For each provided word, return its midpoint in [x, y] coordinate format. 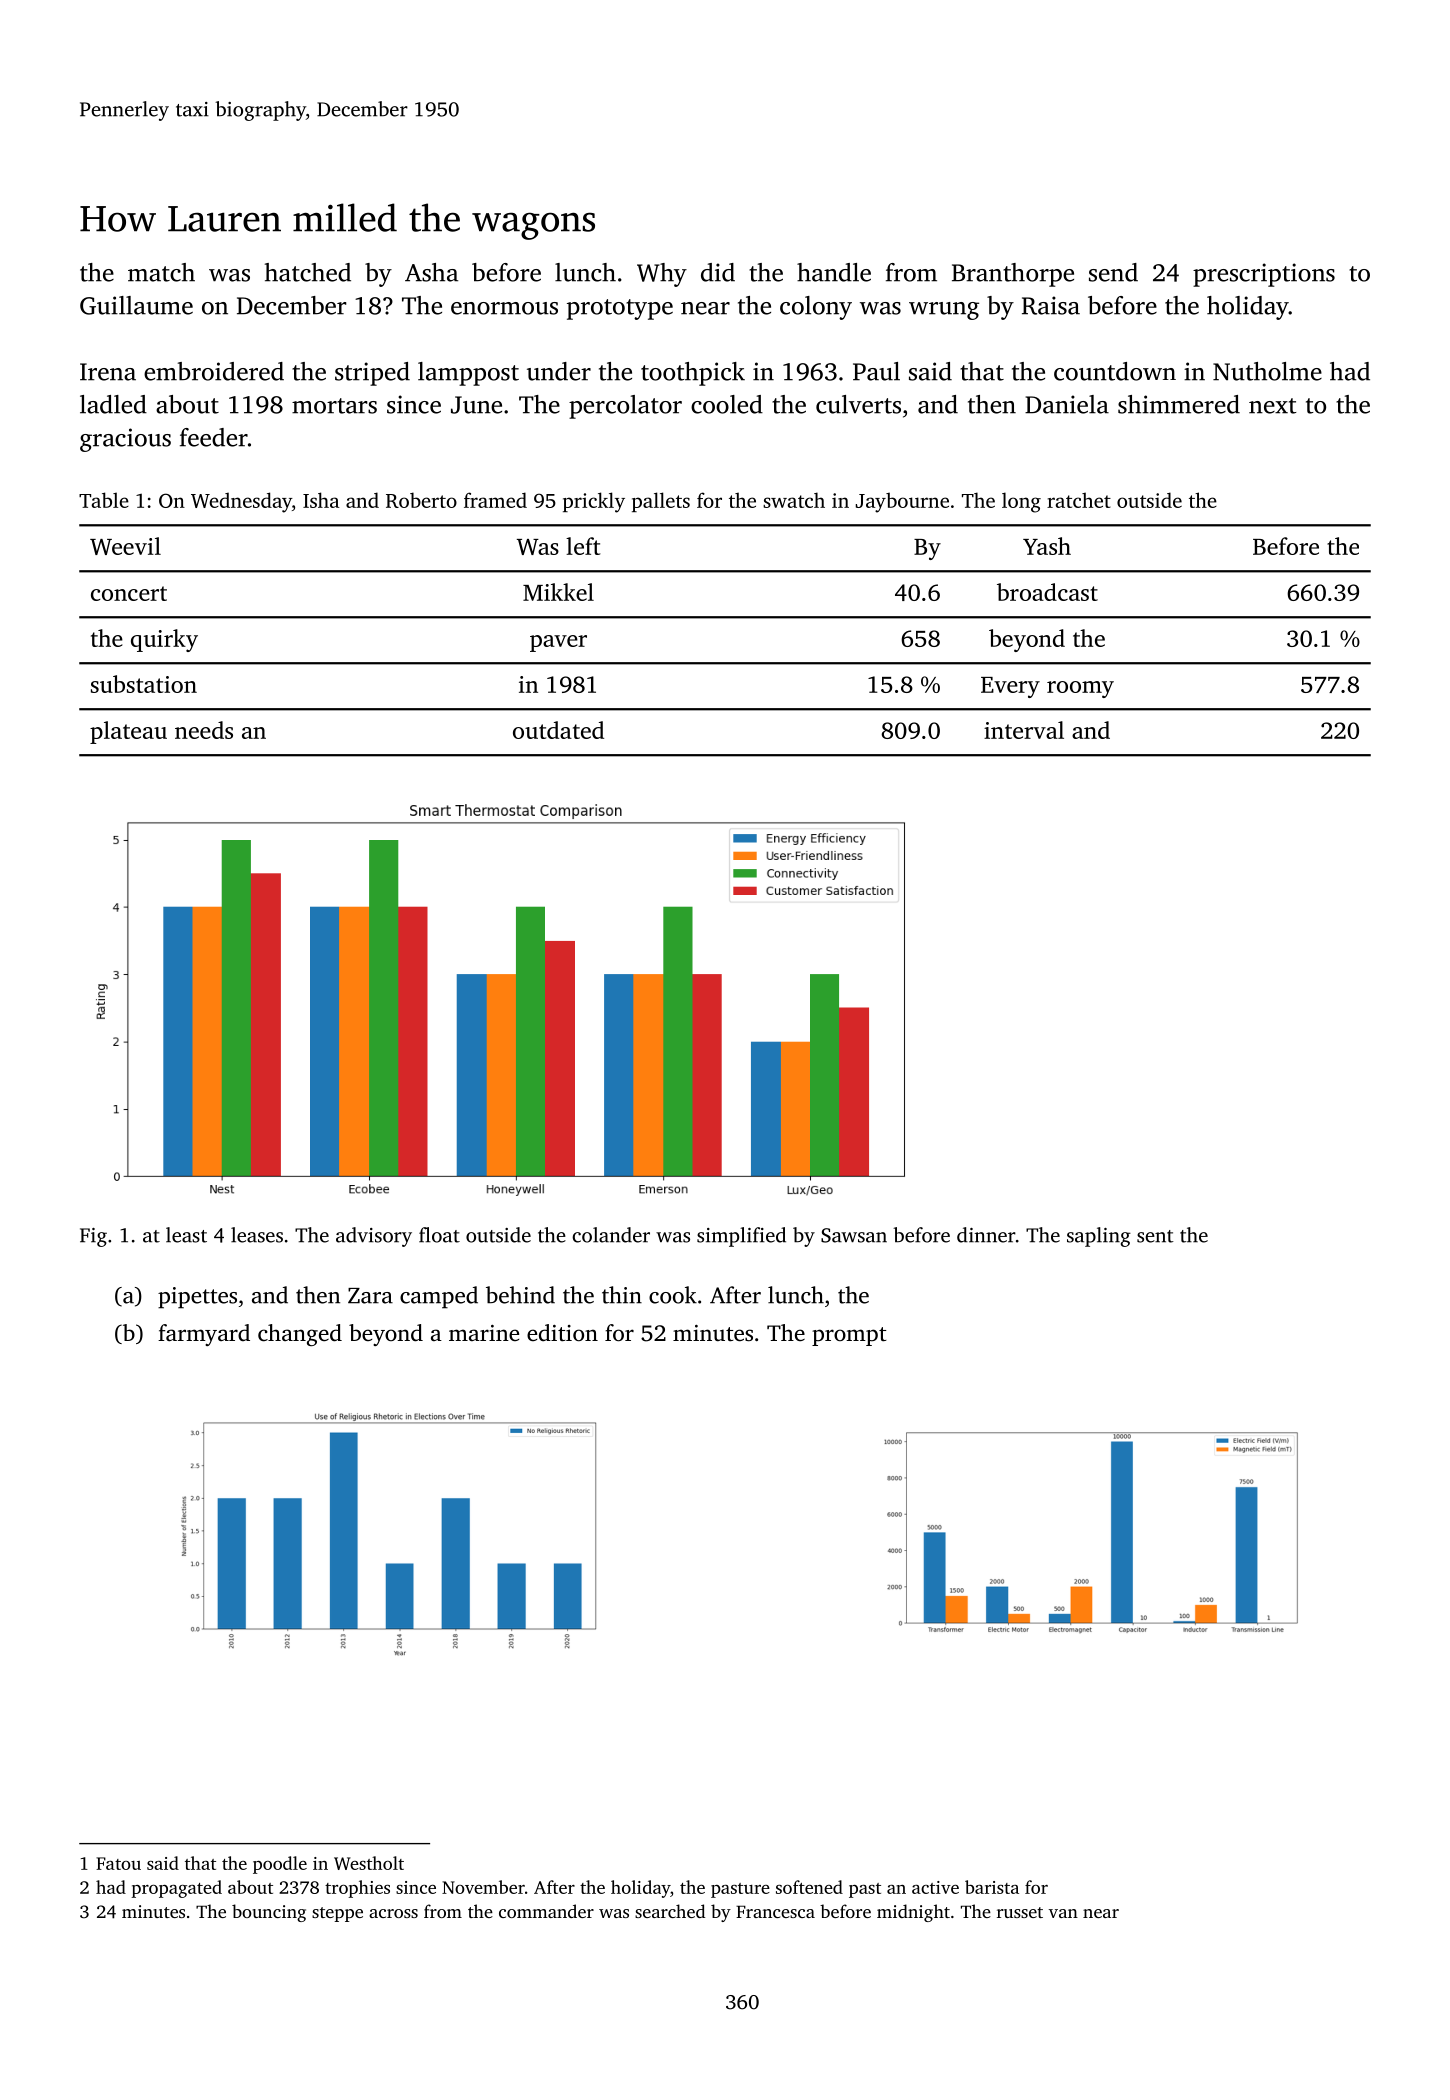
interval [1024, 730]
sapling [1099, 1237]
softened [809, 1887]
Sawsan [854, 1235]
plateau [128, 732]
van [1063, 1913]
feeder [214, 437]
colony [816, 308]
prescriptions [1264, 275]
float [439, 1235]
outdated [558, 730]
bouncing [269, 1913]
